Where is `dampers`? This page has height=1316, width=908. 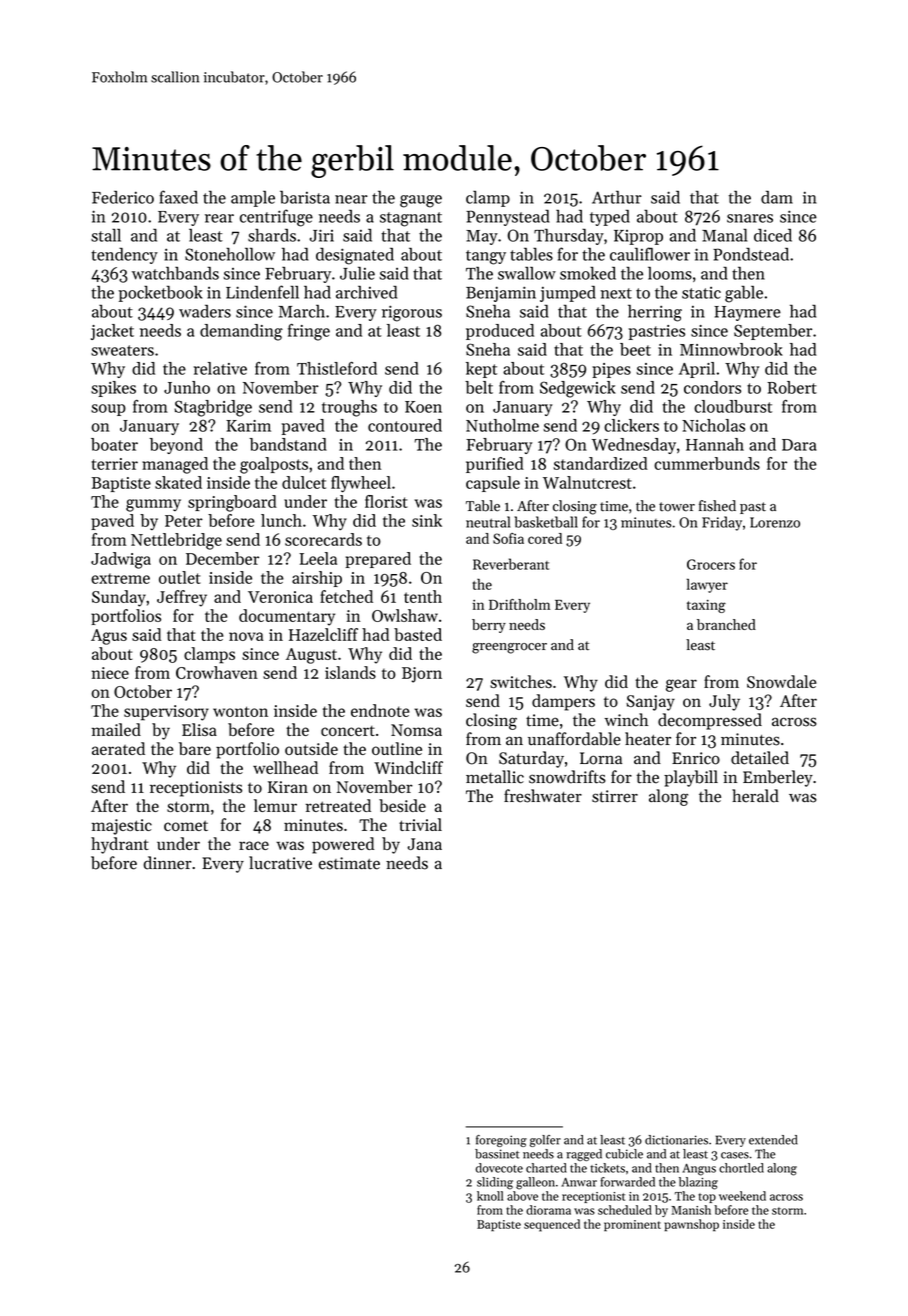
dampers is located at coordinates (563, 702).
